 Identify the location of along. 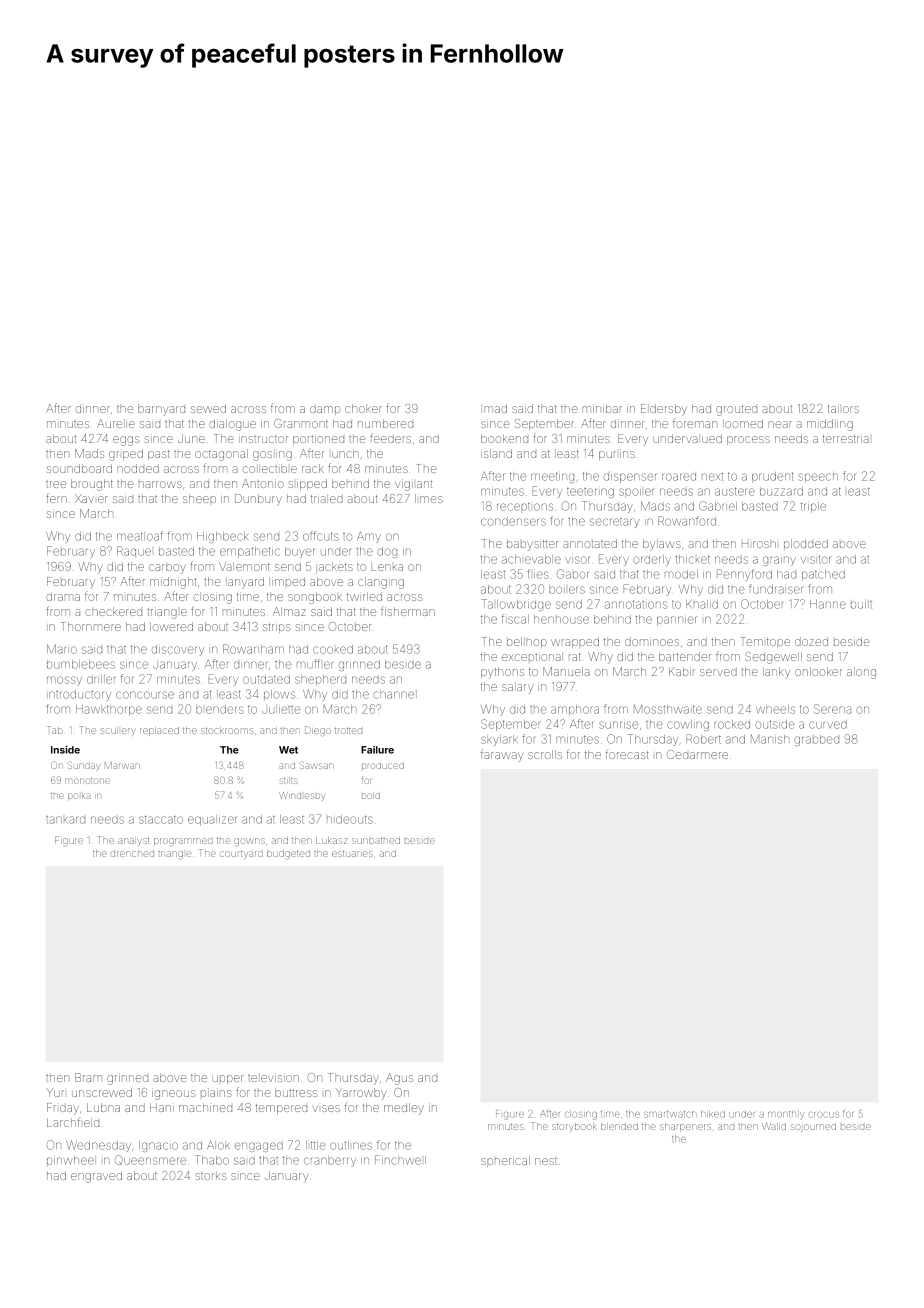
(861, 674).
